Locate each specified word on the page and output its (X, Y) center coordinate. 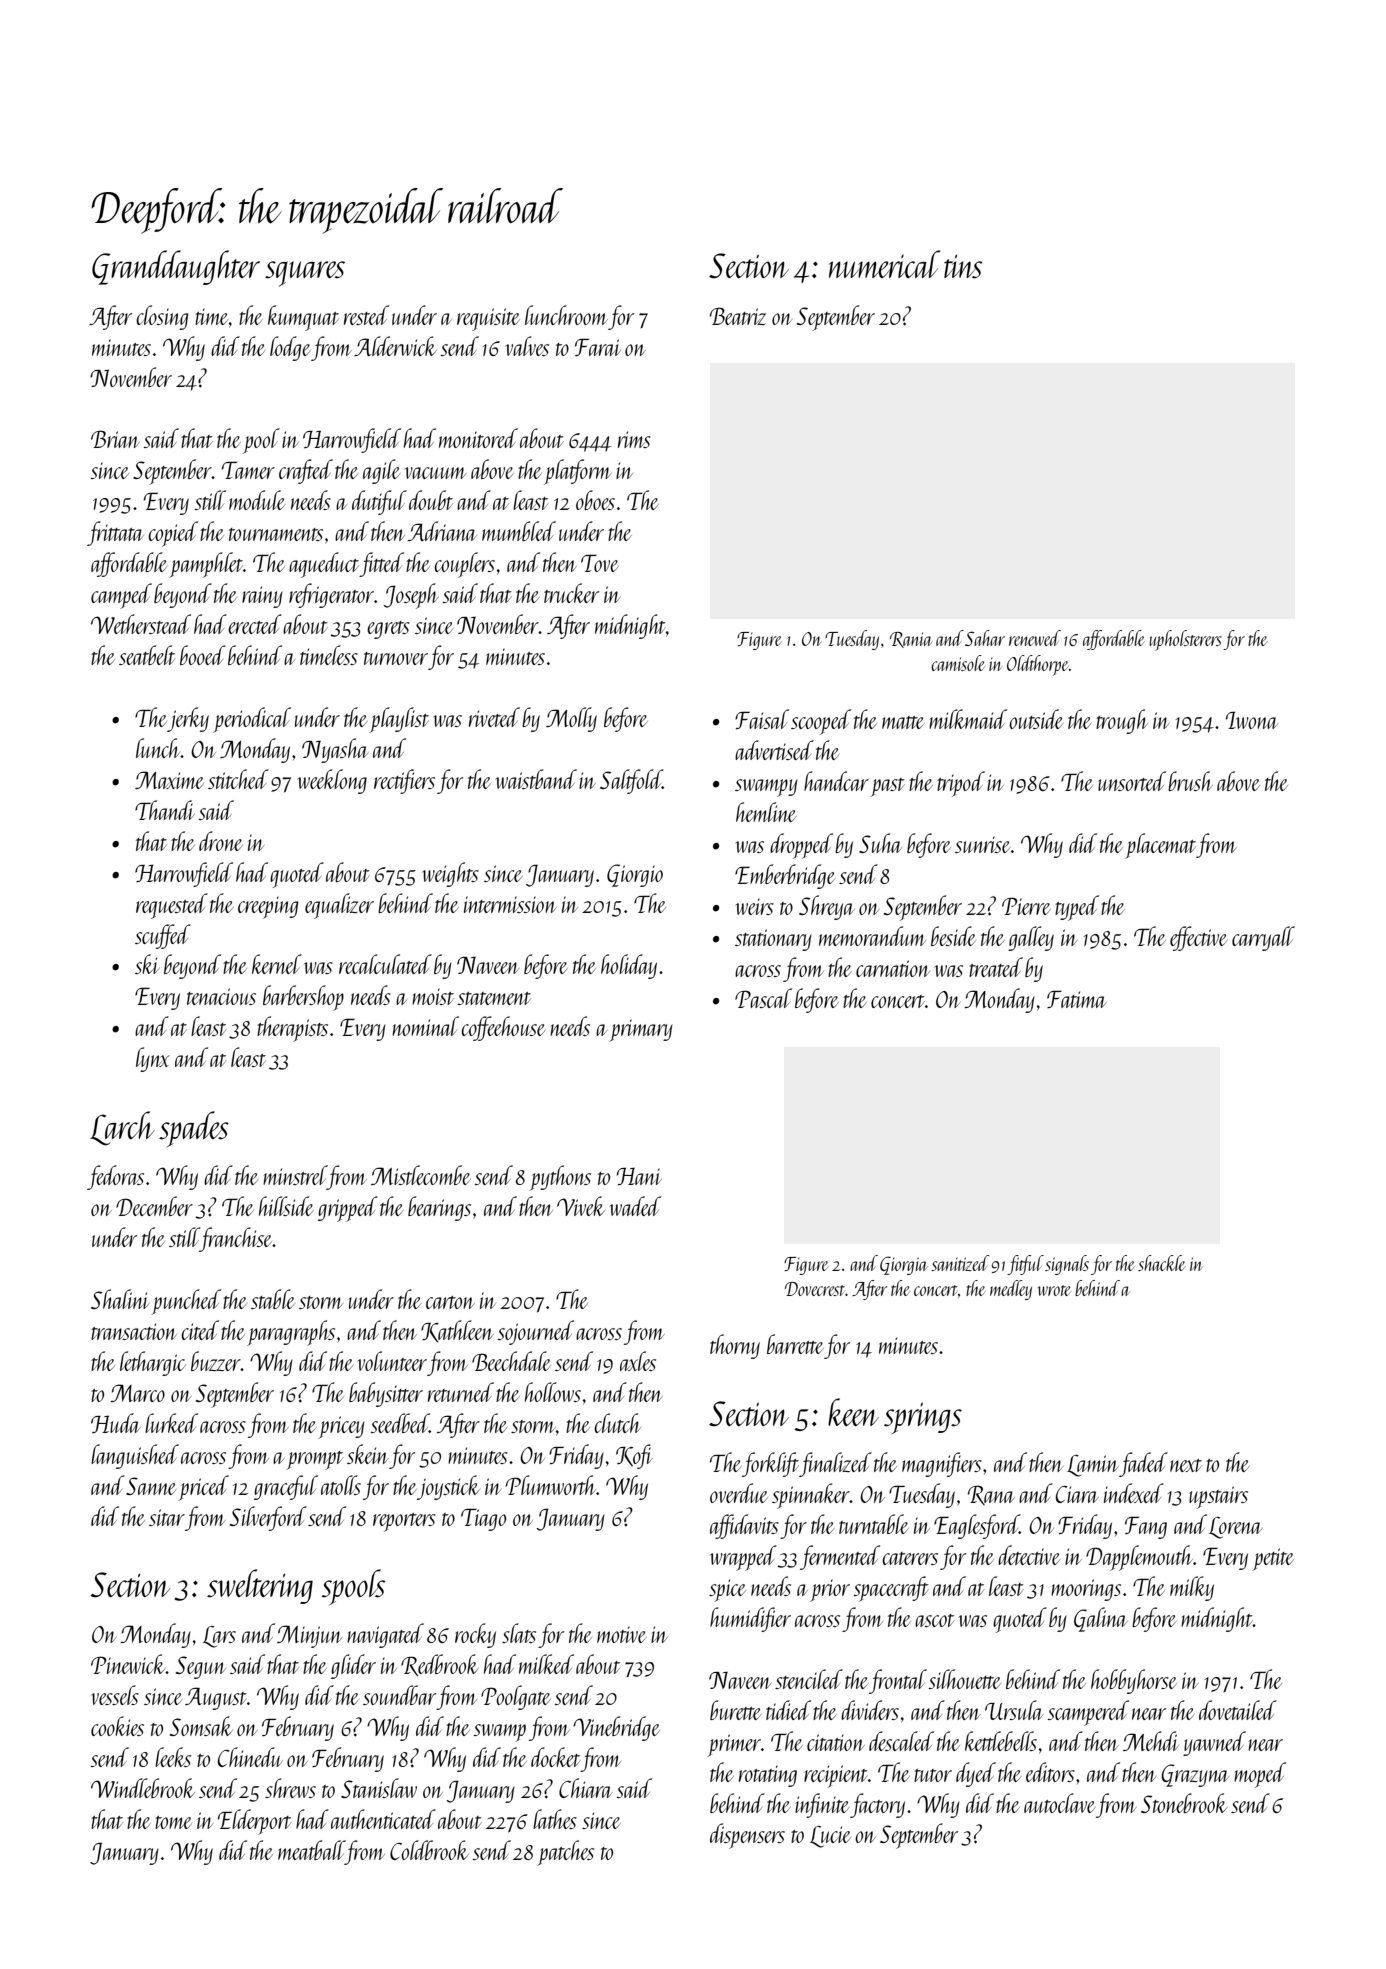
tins (963, 266)
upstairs (1218, 1497)
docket (555, 1757)
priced (203, 1488)
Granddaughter (176, 267)
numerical (884, 264)
